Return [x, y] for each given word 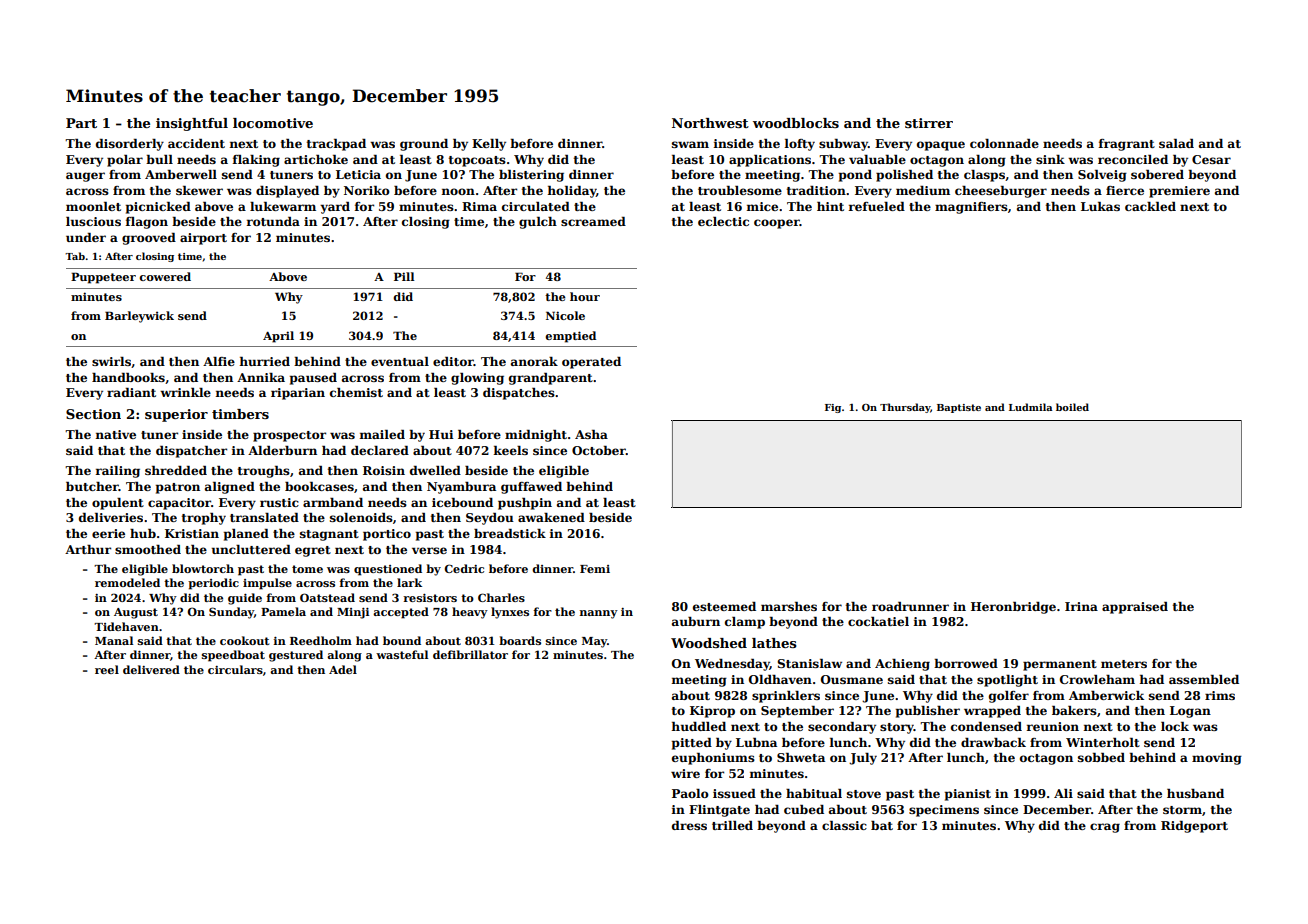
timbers [240, 414]
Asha [591, 434]
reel [107, 669]
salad [1176, 143]
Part [81, 123]
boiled [1072, 407]
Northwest [710, 123]
